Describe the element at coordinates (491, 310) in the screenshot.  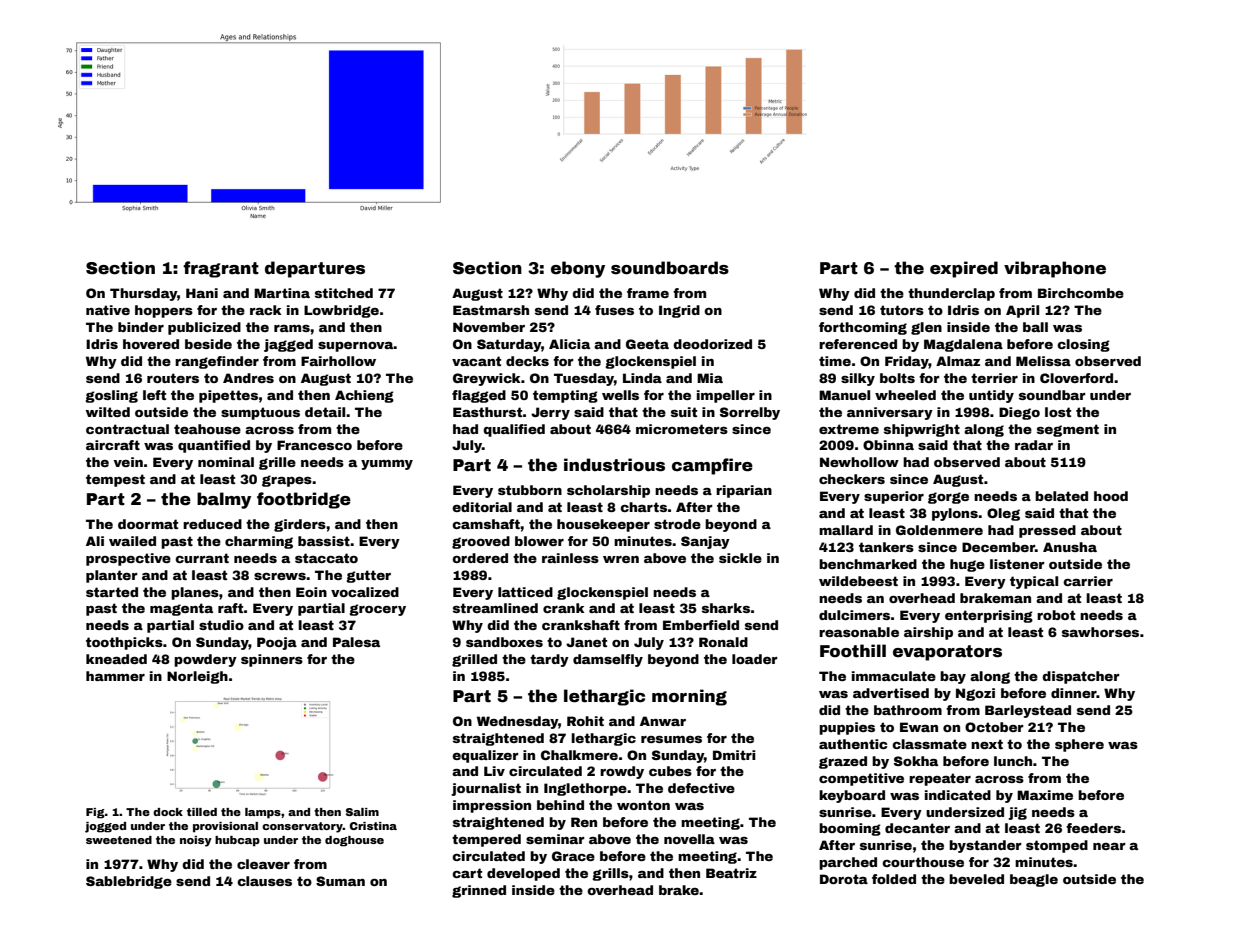
I see `Eastmarsh` at that location.
